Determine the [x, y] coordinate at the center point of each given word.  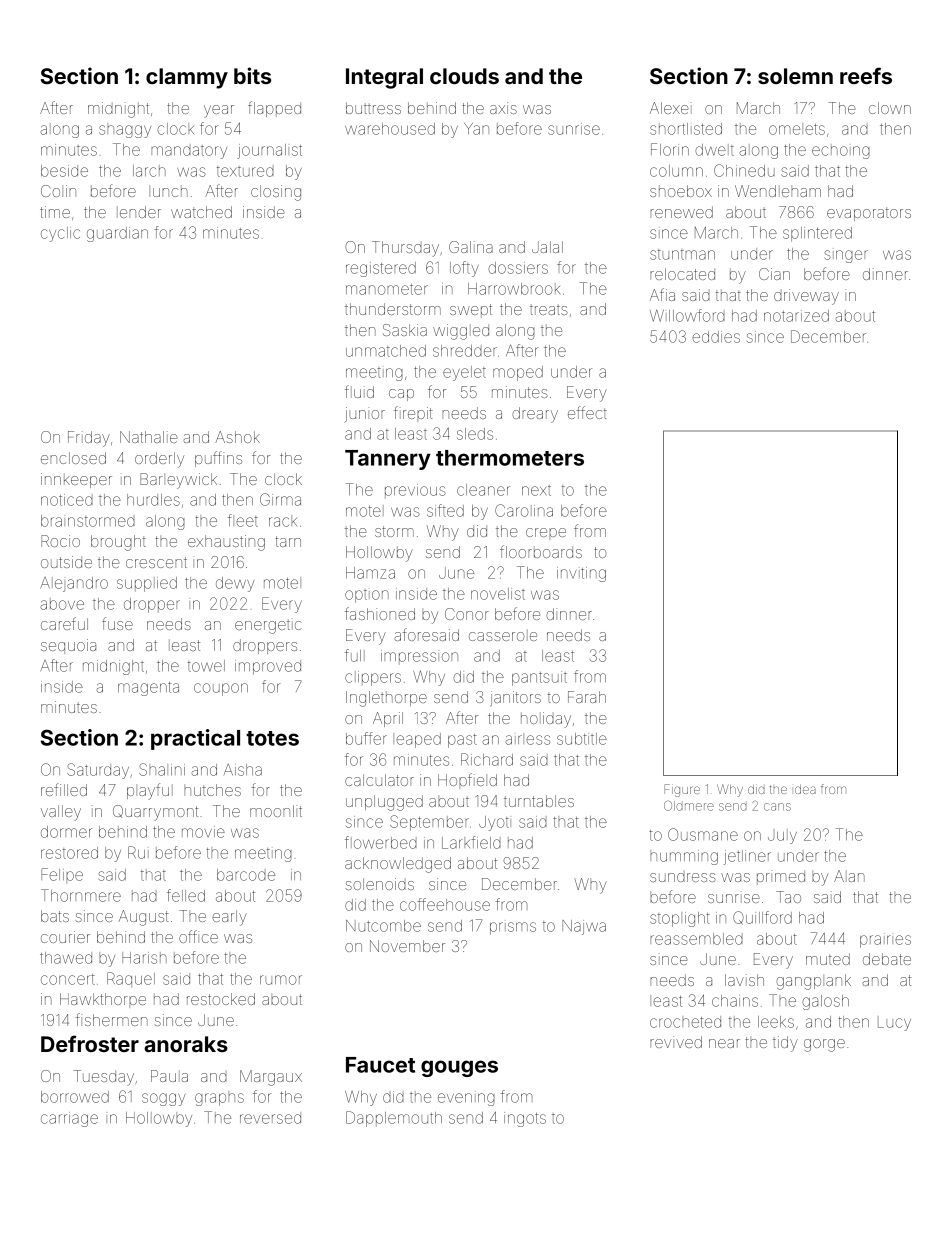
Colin [58, 191]
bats [55, 916]
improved [268, 667]
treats [549, 309]
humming [684, 857]
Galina [471, 247]
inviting [581, 574]
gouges [459, 1068]
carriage [69, 1119]
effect [587, 412]
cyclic [60, 234]
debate [887, 959]
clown [890, 108]
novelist [498, 594]
